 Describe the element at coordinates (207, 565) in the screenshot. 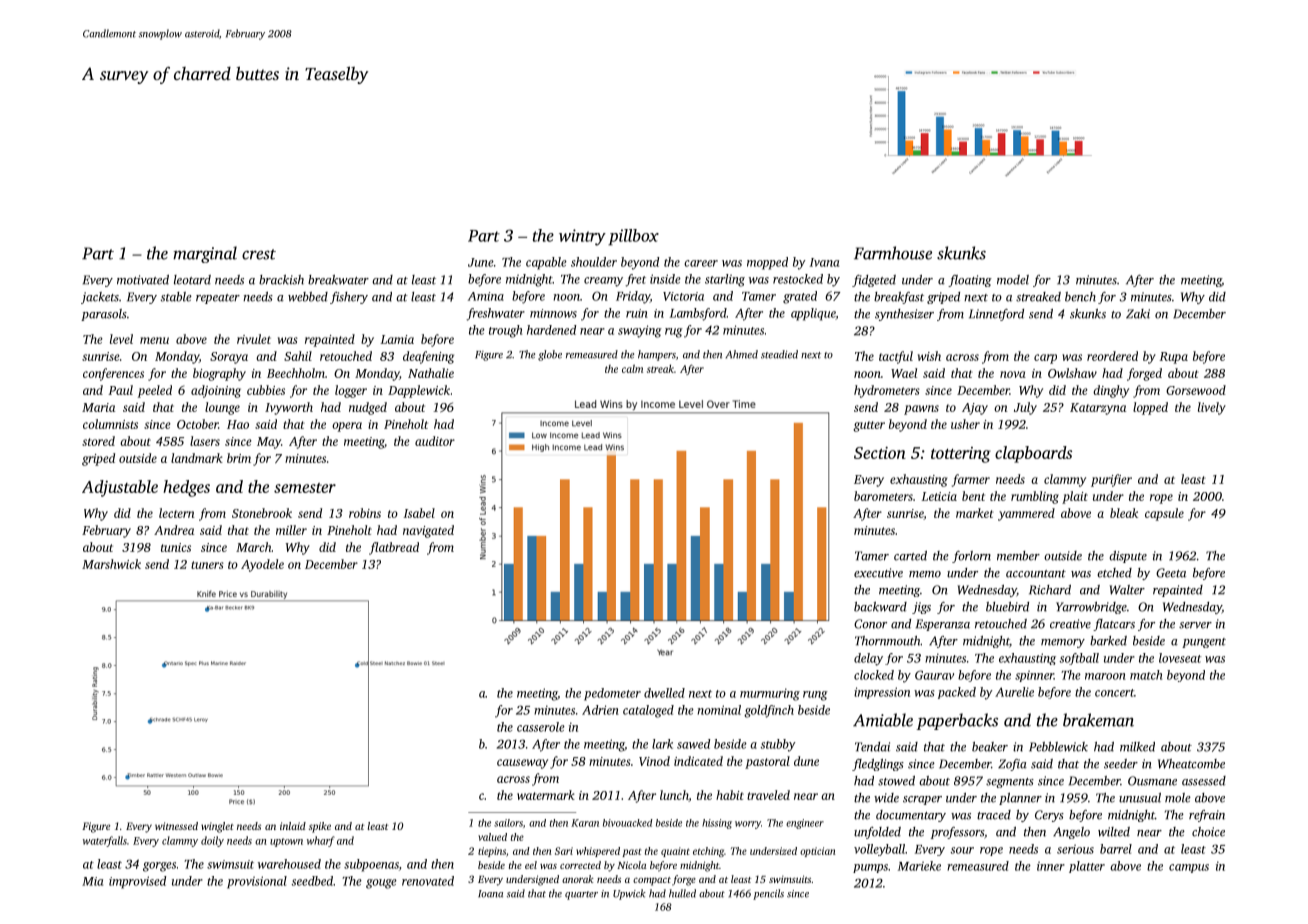

I see `tuners` at that location.
